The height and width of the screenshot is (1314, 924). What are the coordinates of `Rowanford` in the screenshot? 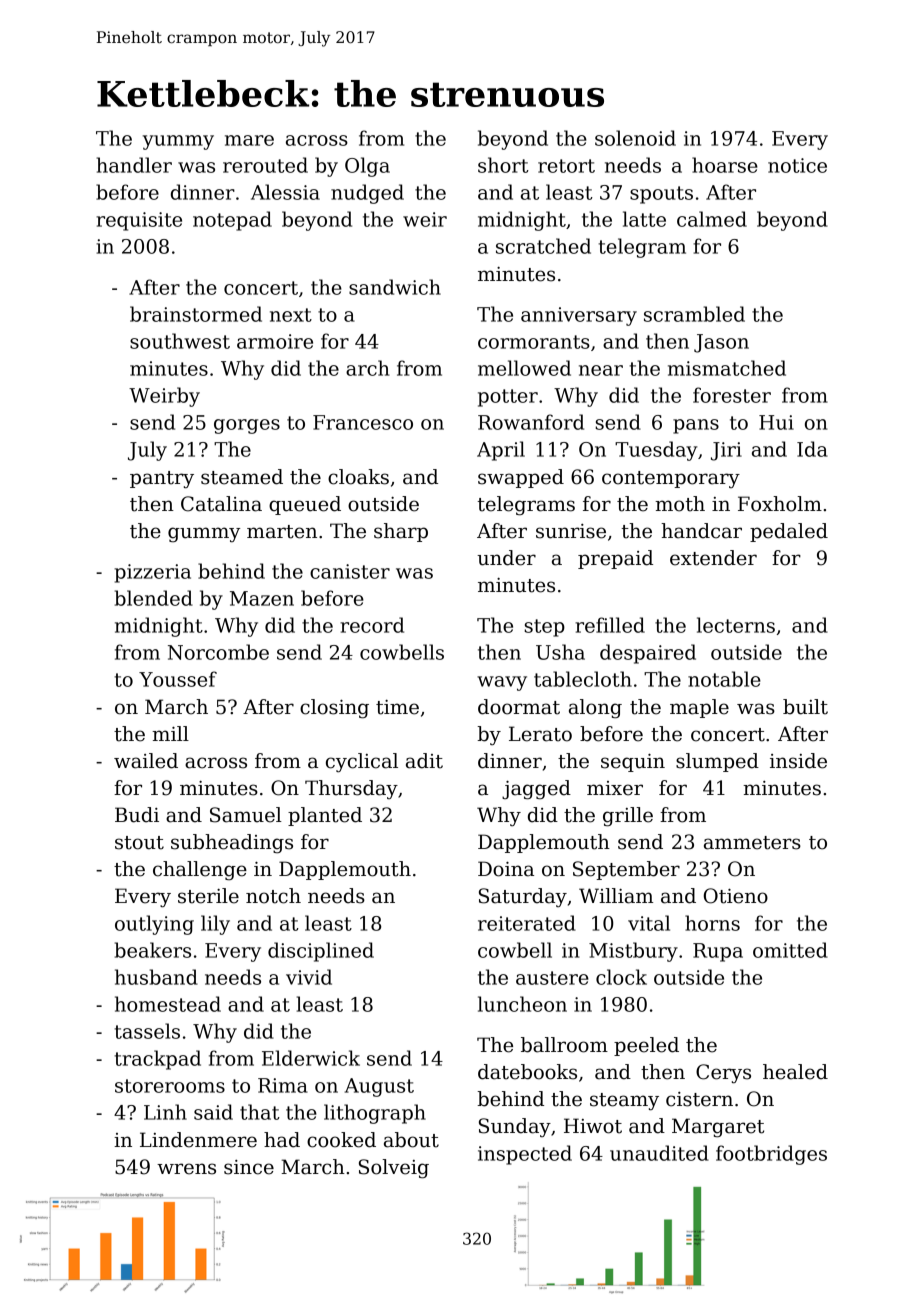 It's located at (531, 422).
